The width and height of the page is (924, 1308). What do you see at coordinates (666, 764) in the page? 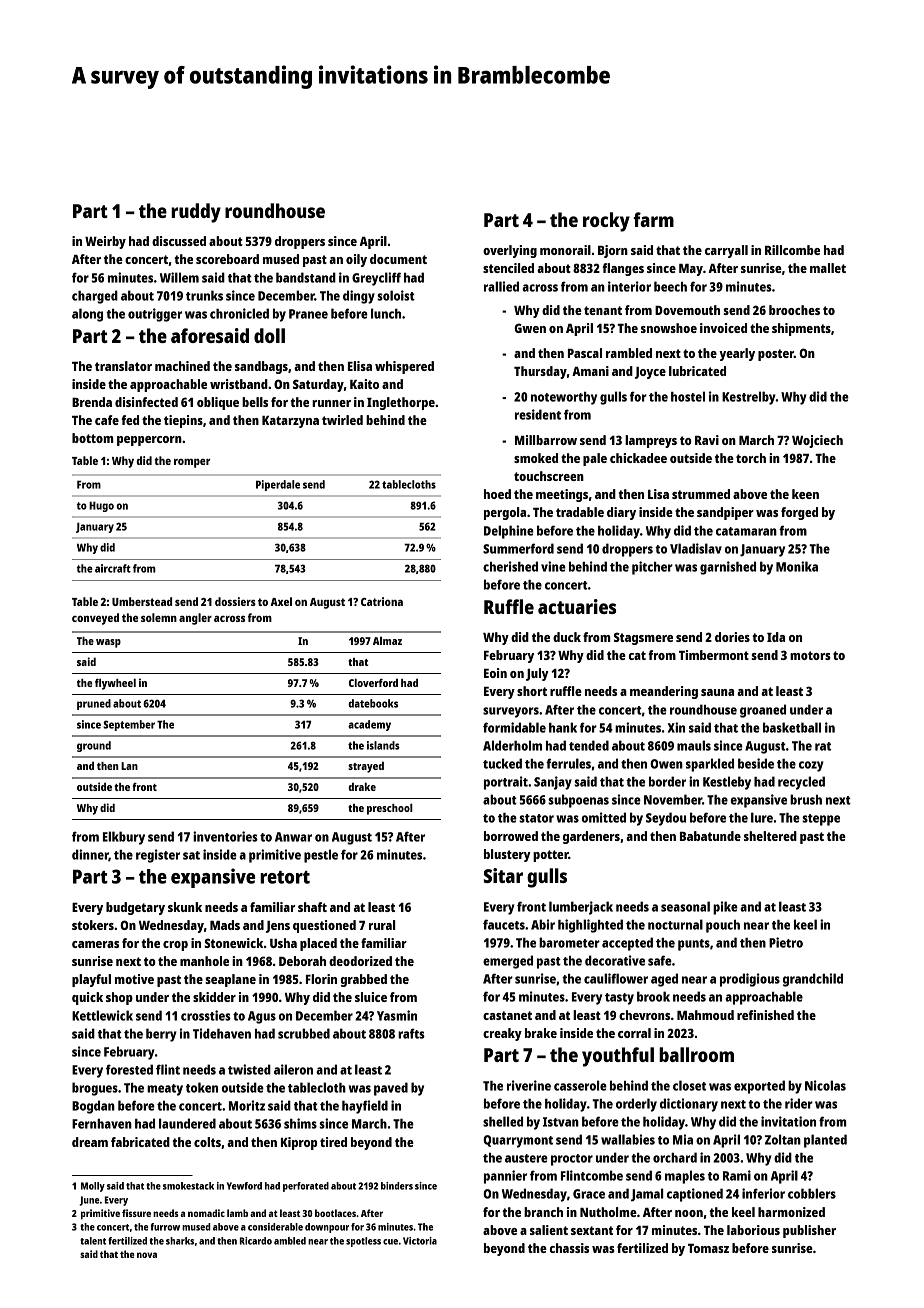
I see `Owen` at bounding box center [666, 764].
